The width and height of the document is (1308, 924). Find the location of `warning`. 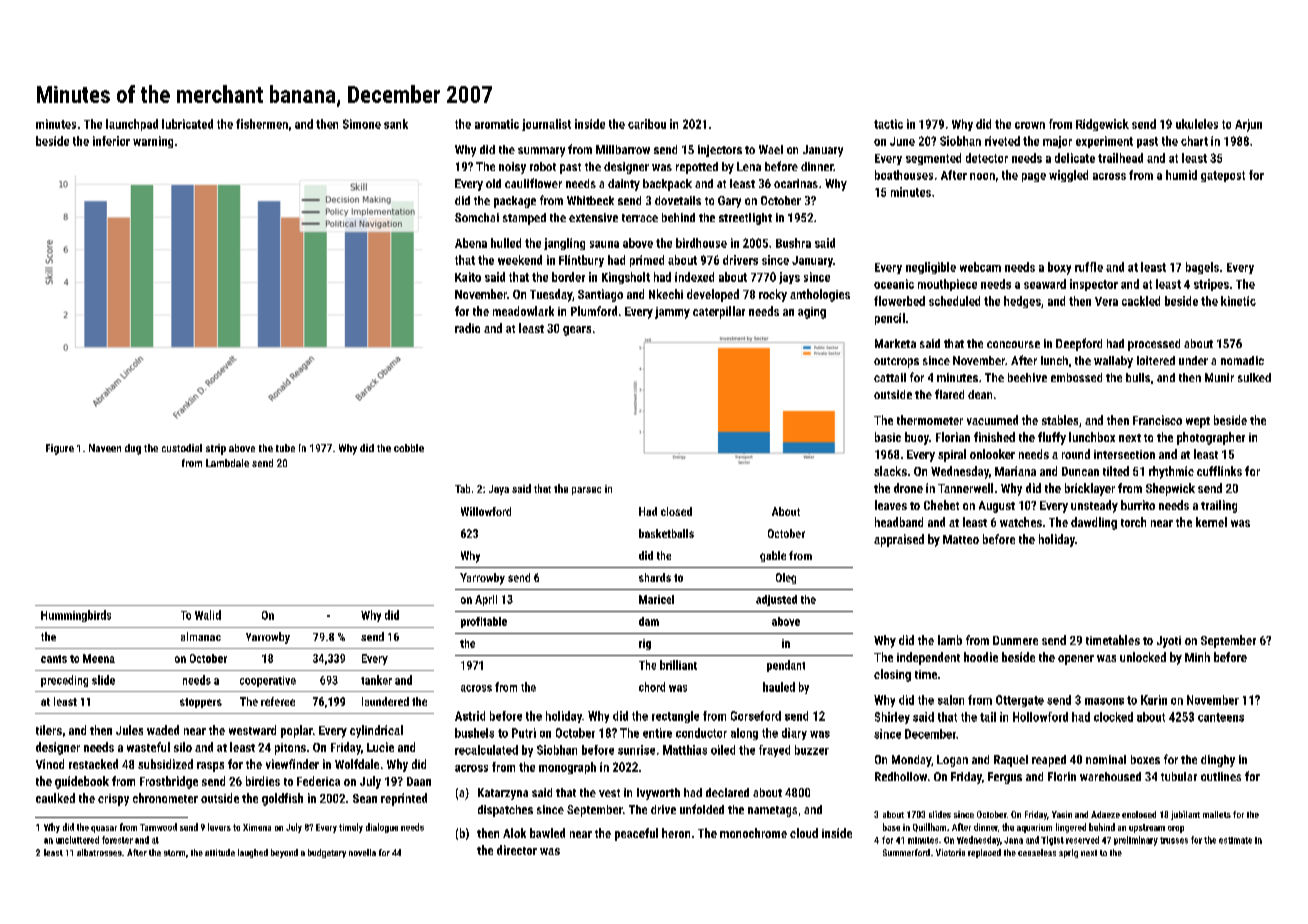

warning is located at coordinates (153, 142).
